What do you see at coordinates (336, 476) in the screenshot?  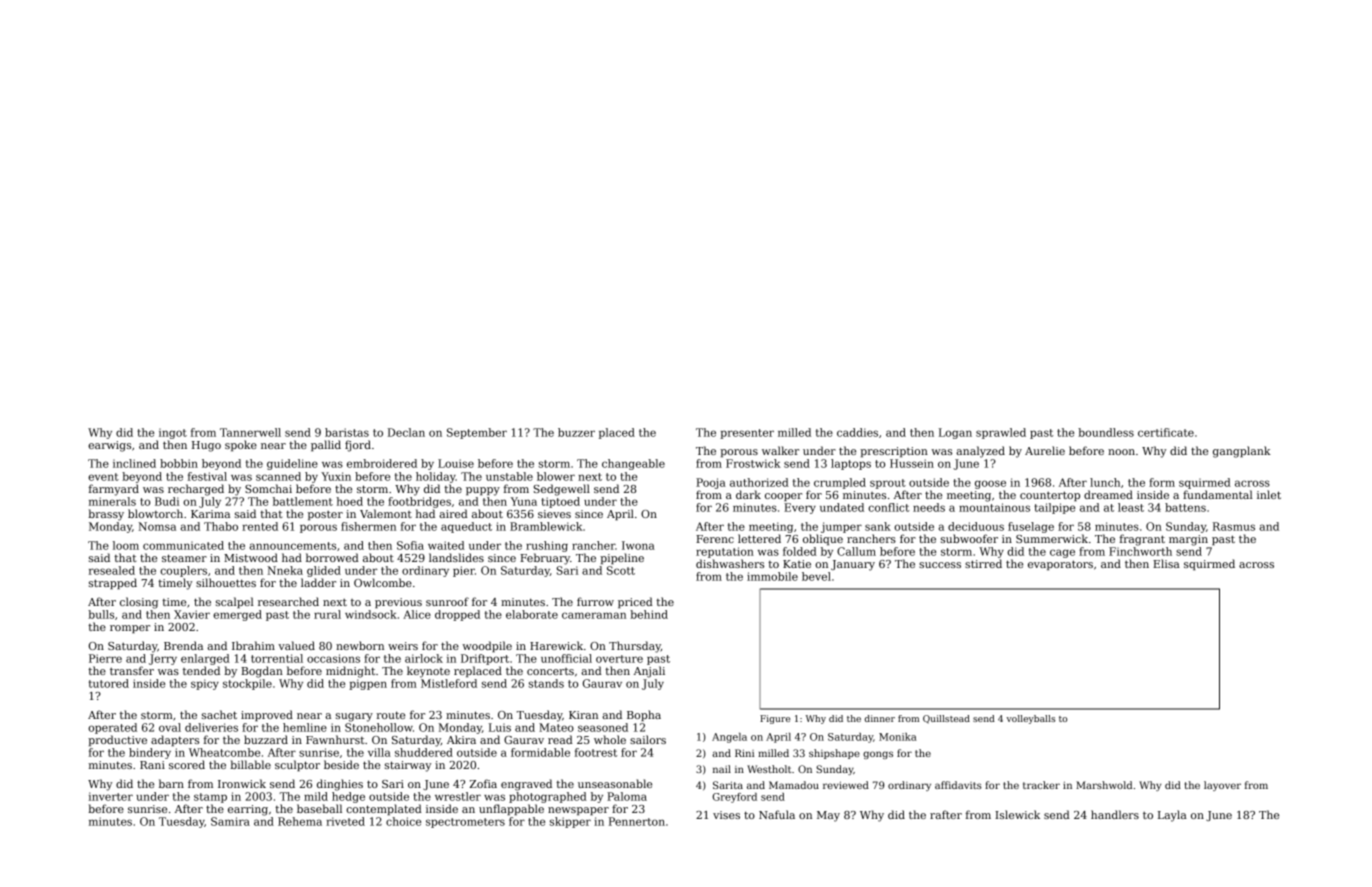 I see `Yuxin` at bounding box center [336, 476].
